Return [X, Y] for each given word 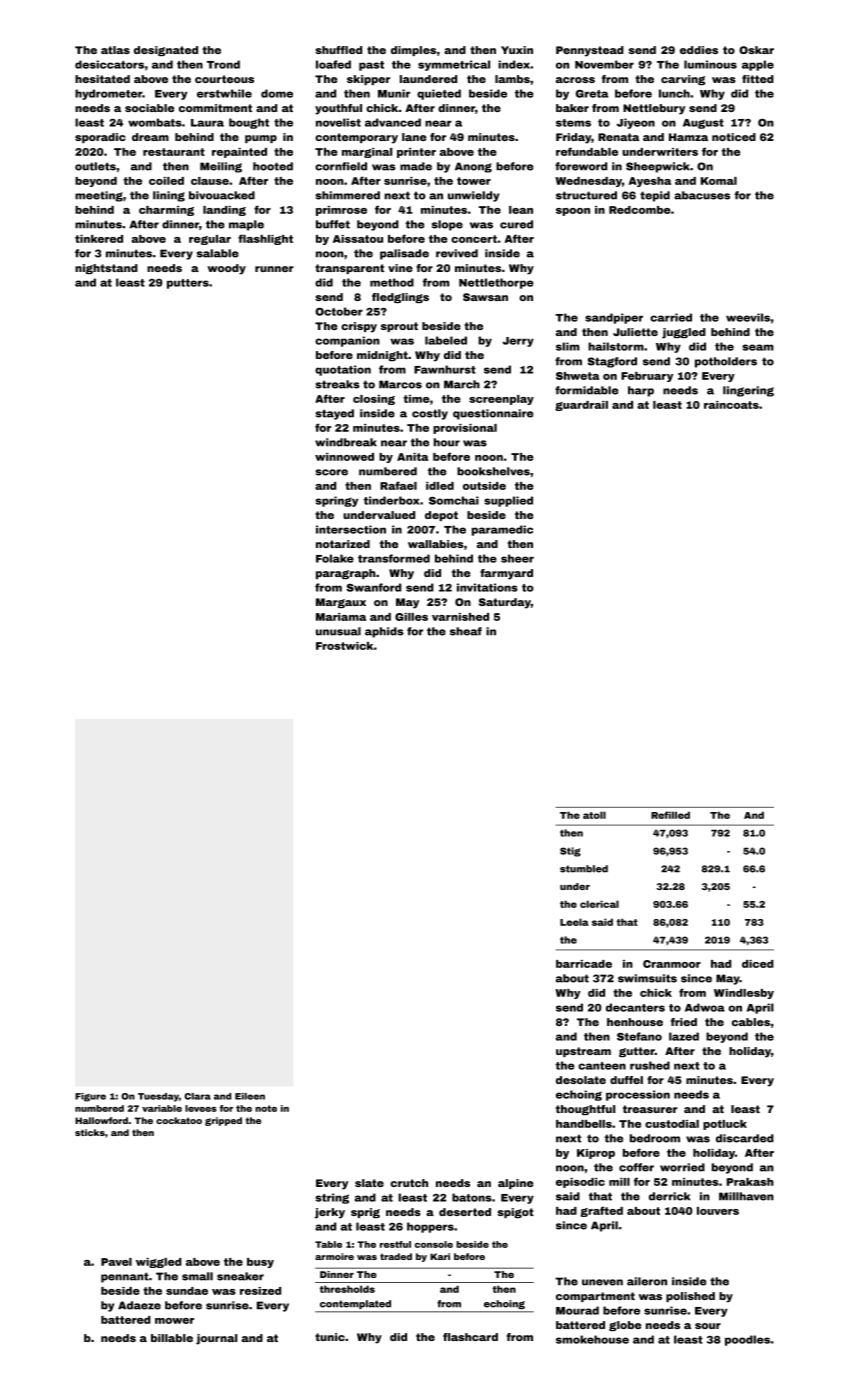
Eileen [250, 1096]
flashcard [470, 1337]
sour [708, 1326]
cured [516, 224]
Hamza [688, 137]
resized [260, 1291]
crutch [409, 1183]
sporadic [100, 138]
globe [625, 1326]
